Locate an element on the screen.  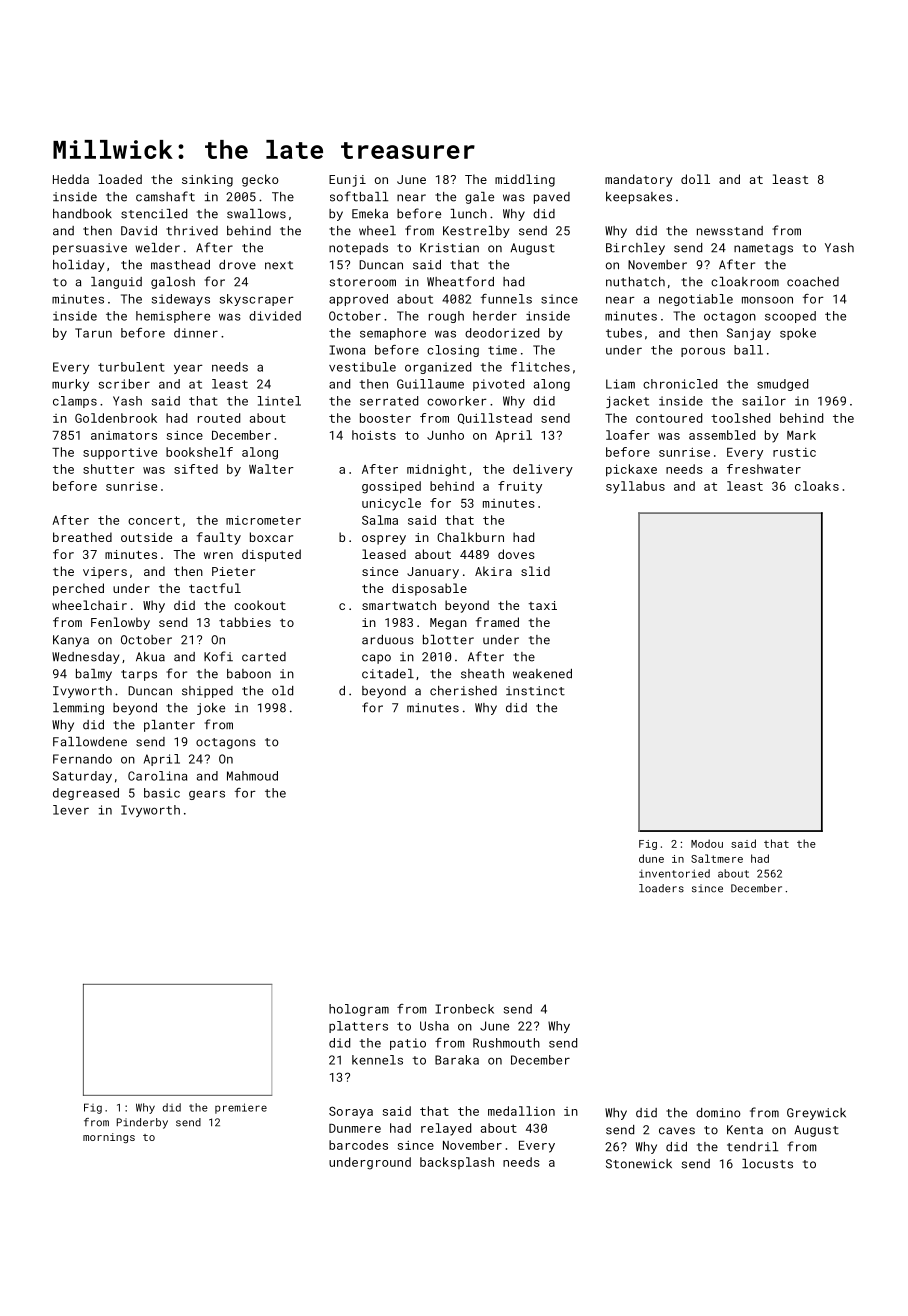
Kofi is located at coordinates (218, 656).
